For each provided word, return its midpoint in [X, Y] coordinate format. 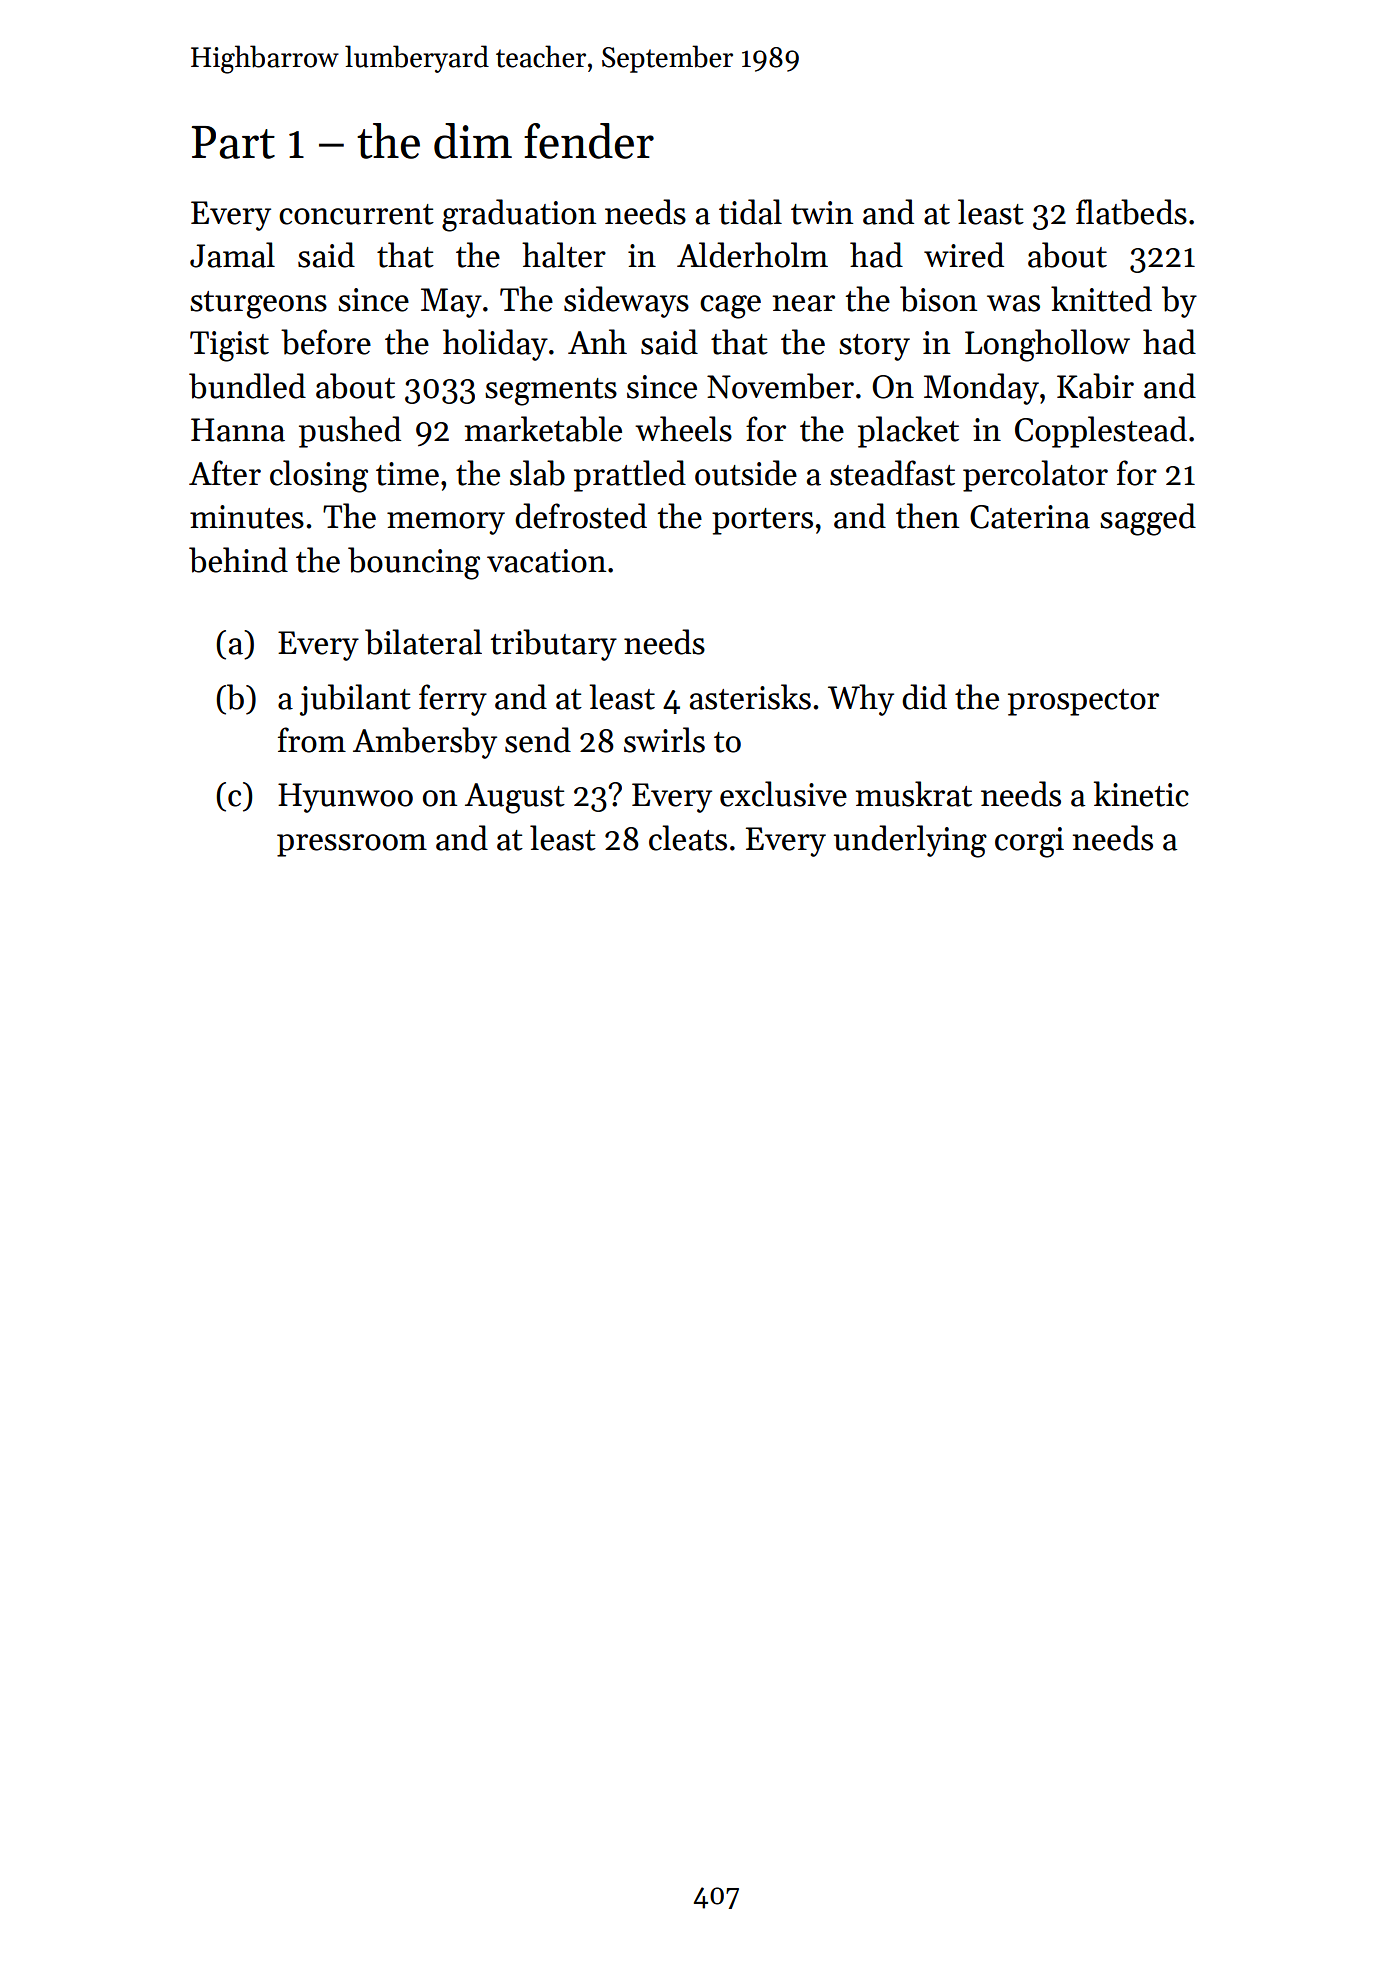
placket [908, 432]
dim [473, 141]
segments [551, 392]
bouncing [414, 563]
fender [589, 141]
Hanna [238, 430]
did [924, 697]
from [312, 740]
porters [762, 521]
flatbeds [1131, 212]
